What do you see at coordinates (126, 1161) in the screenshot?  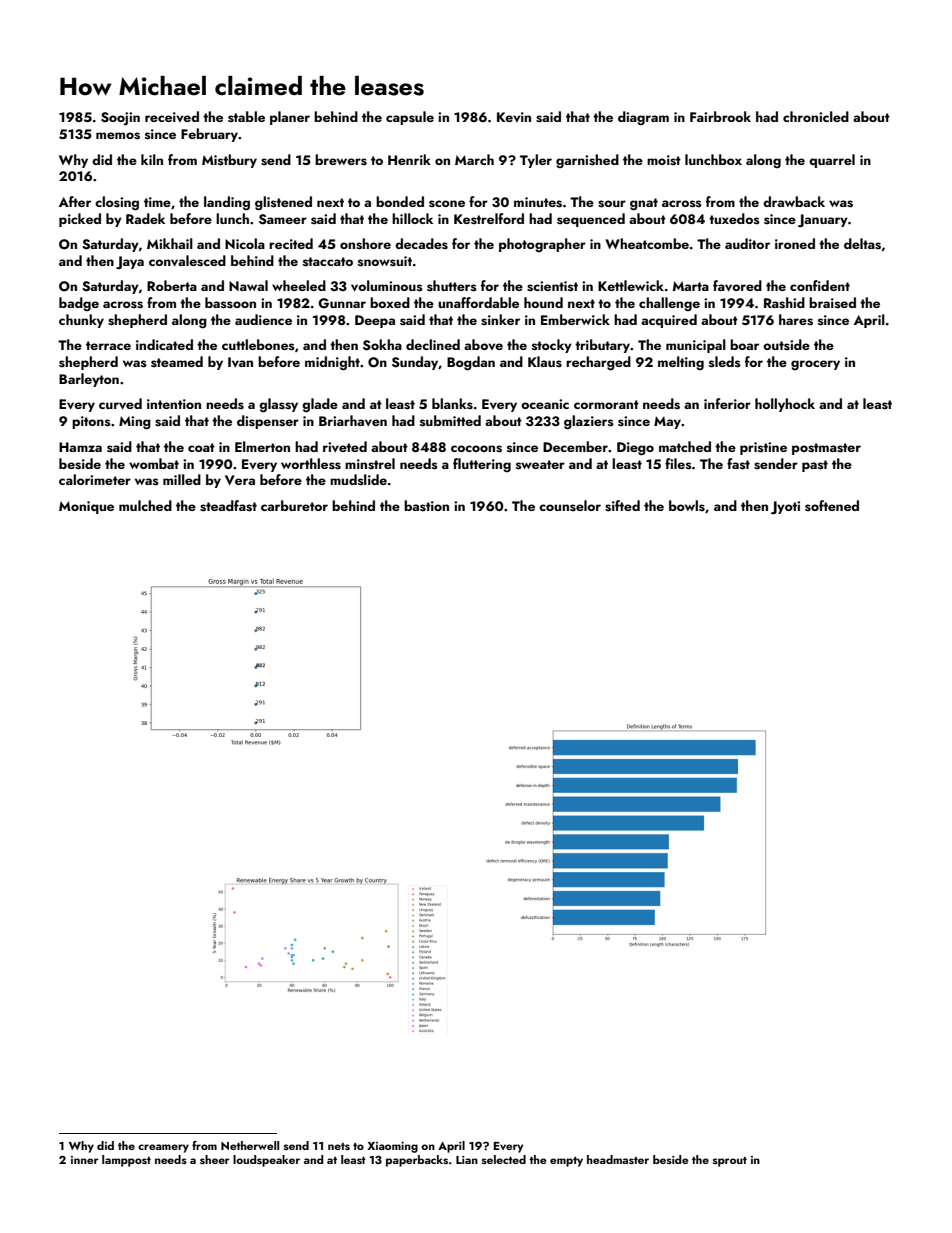 I see `lamppost` at bounding box center [126, 1161].
